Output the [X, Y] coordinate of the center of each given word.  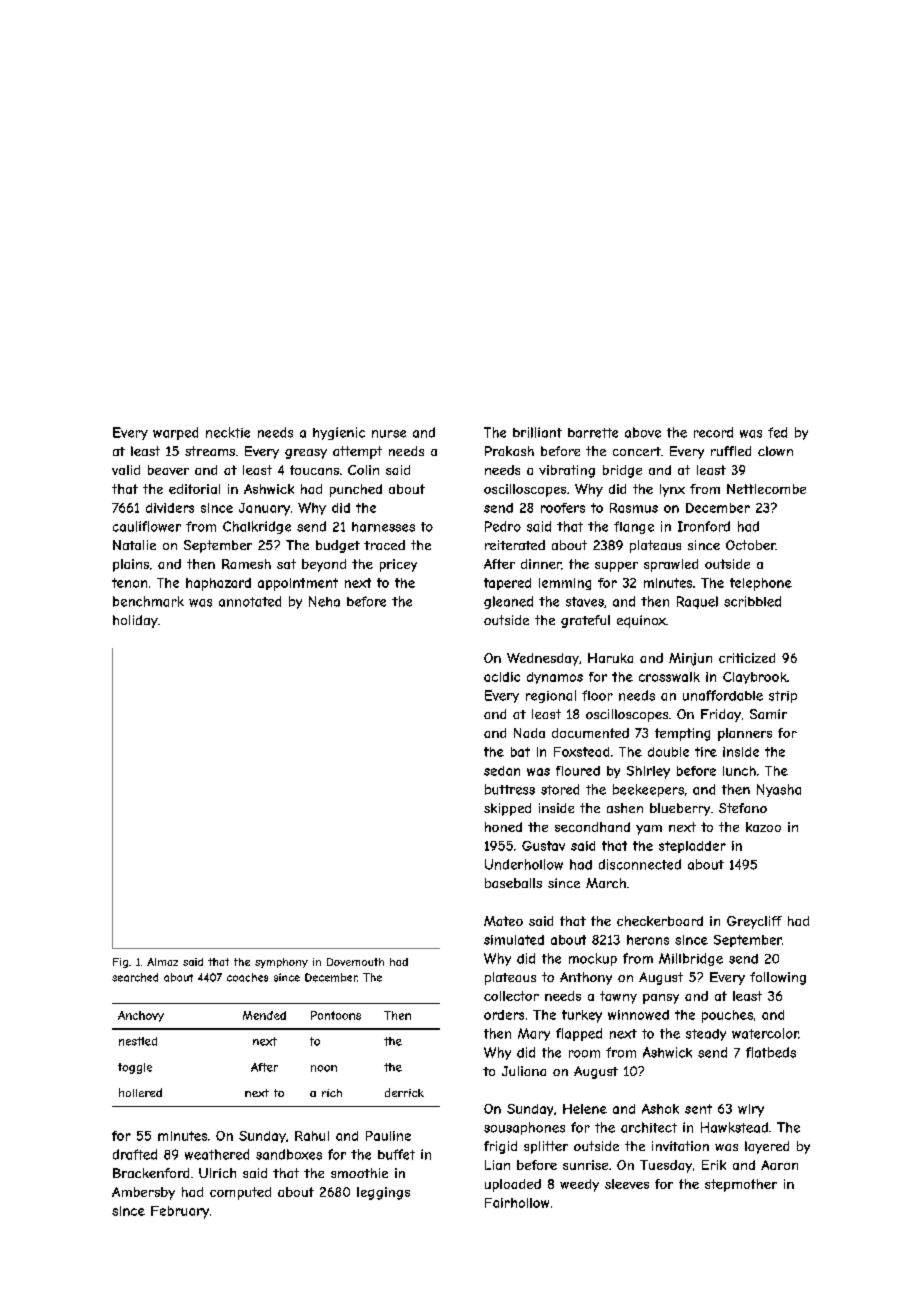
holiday [135, 621]
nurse [389, 434]
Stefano [743, 808]
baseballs [513, 883]
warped [175, 433]
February [180, 1212]
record [713, 432]
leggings [383, 1193]
